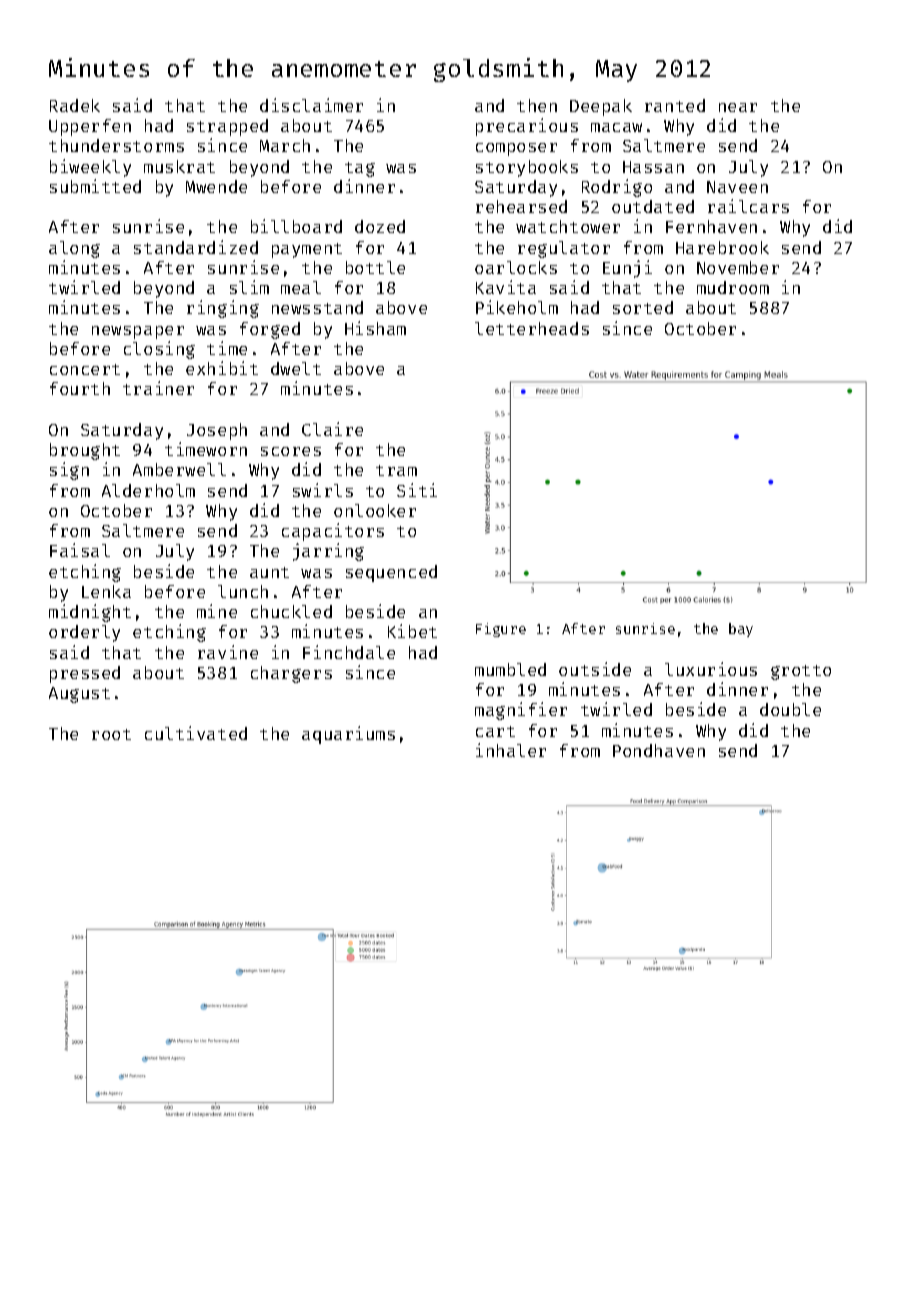 Image resolution: width=924 pixels, height=1314 pixels. What do you see at coordinates (348, 735) in the screenshot?
I see `aquariums` at bounding box center [348, 735].
